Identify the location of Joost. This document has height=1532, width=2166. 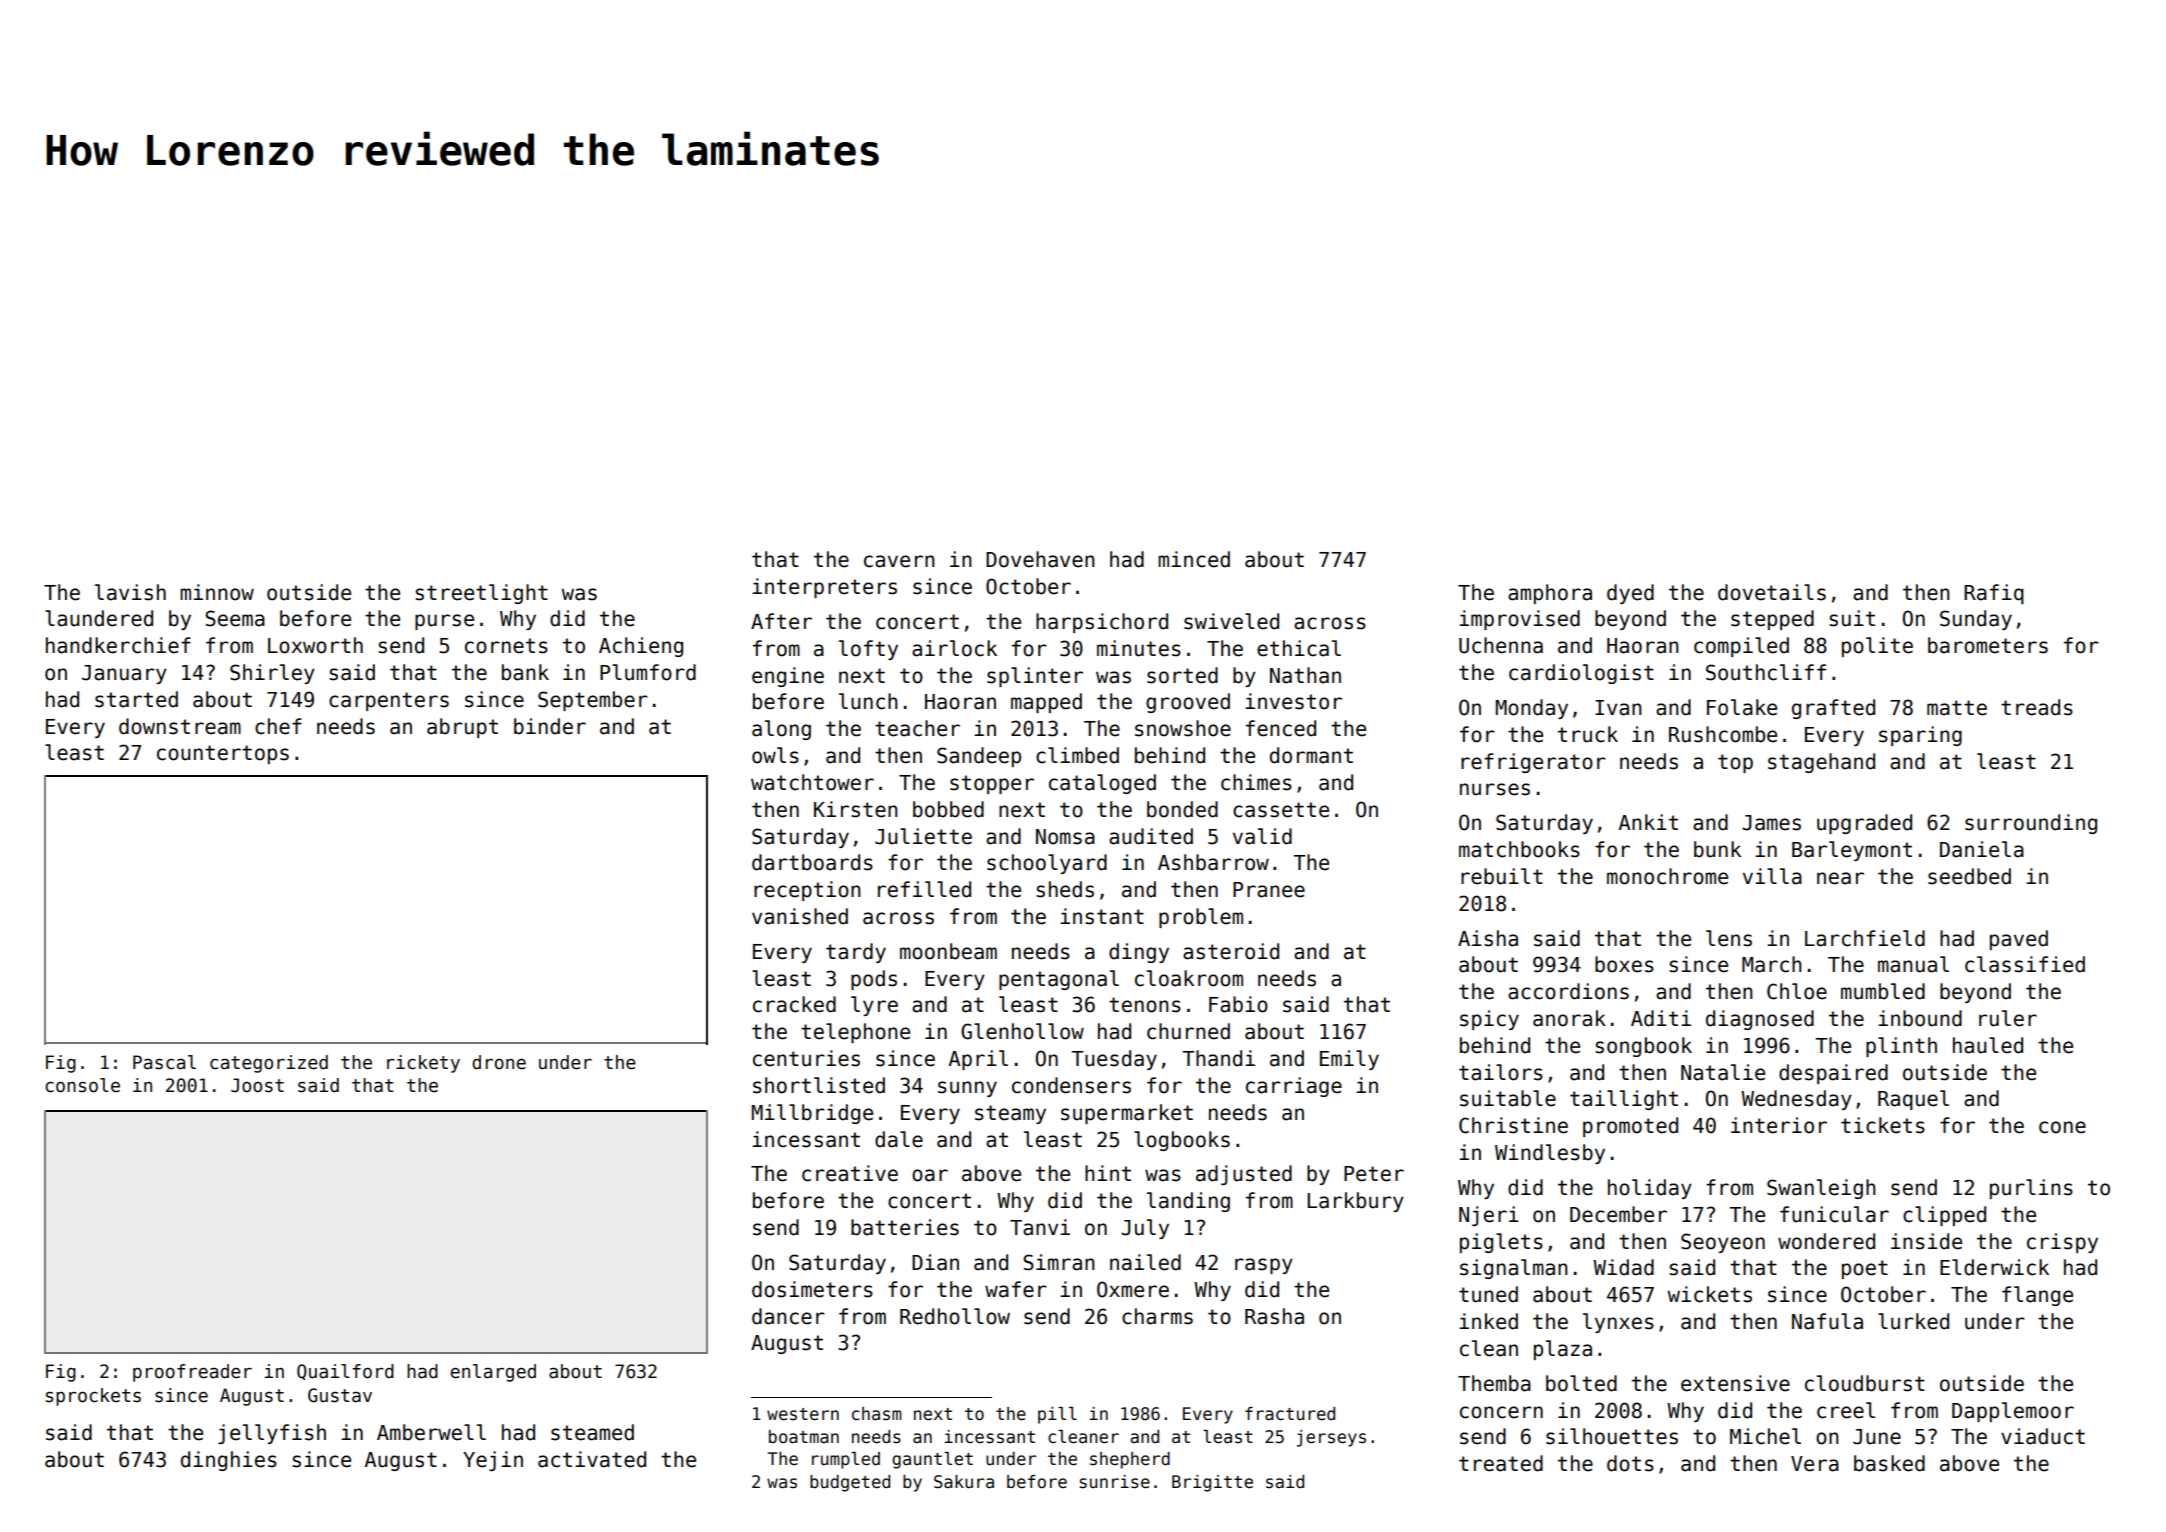
(257, 1085).
